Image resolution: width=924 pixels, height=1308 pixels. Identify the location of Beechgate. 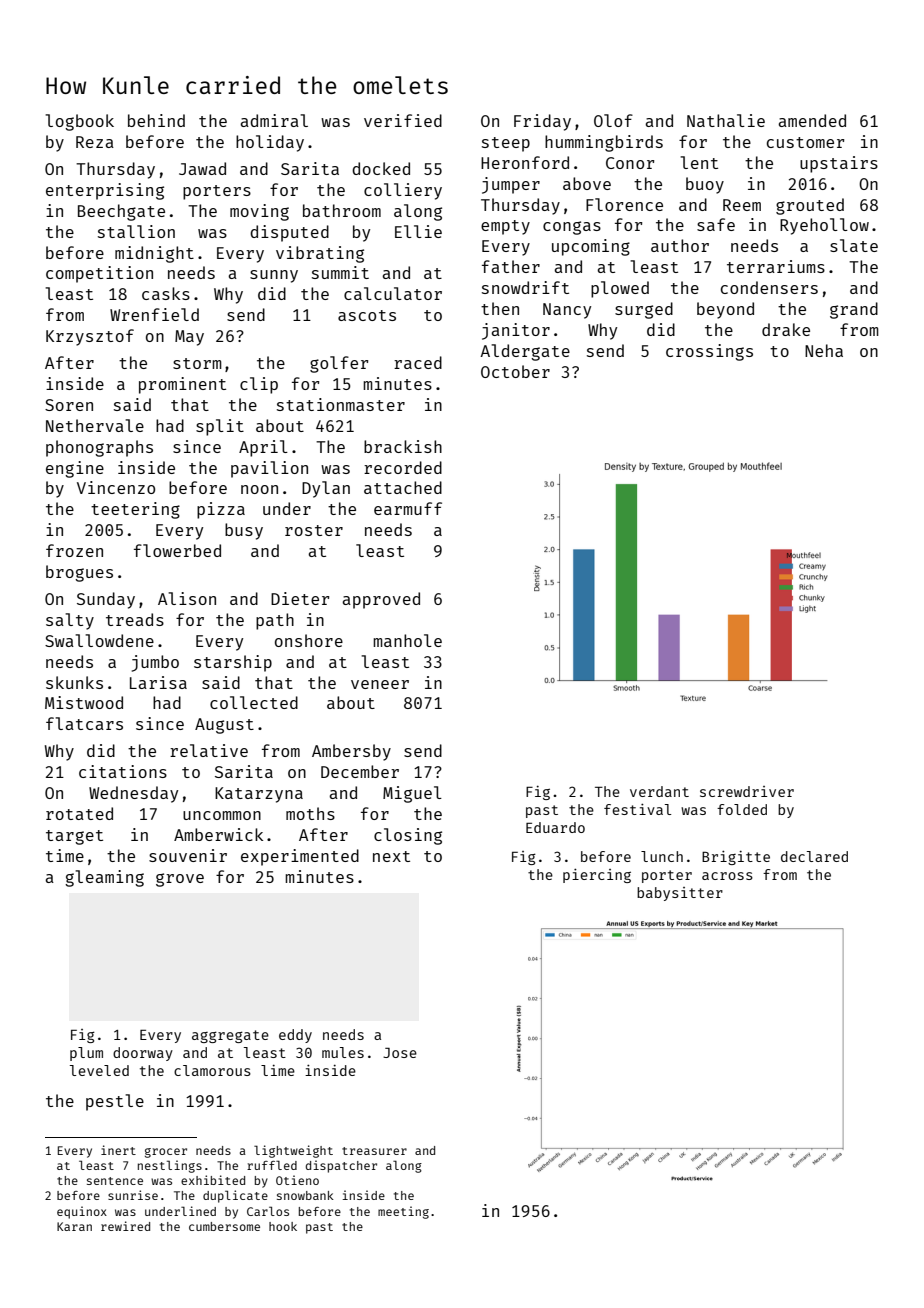
(121, 212).
